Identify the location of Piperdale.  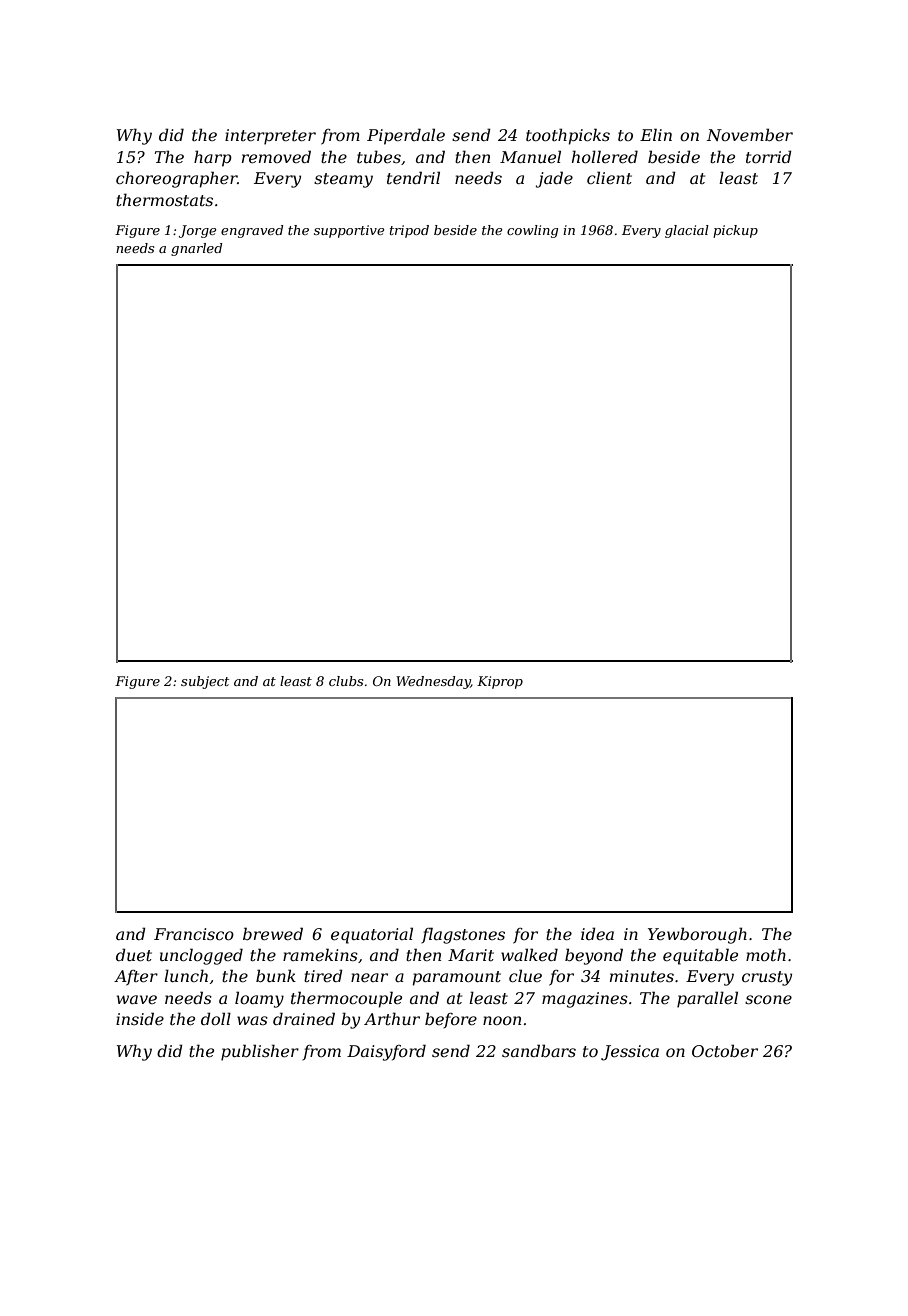
(406, 136).
